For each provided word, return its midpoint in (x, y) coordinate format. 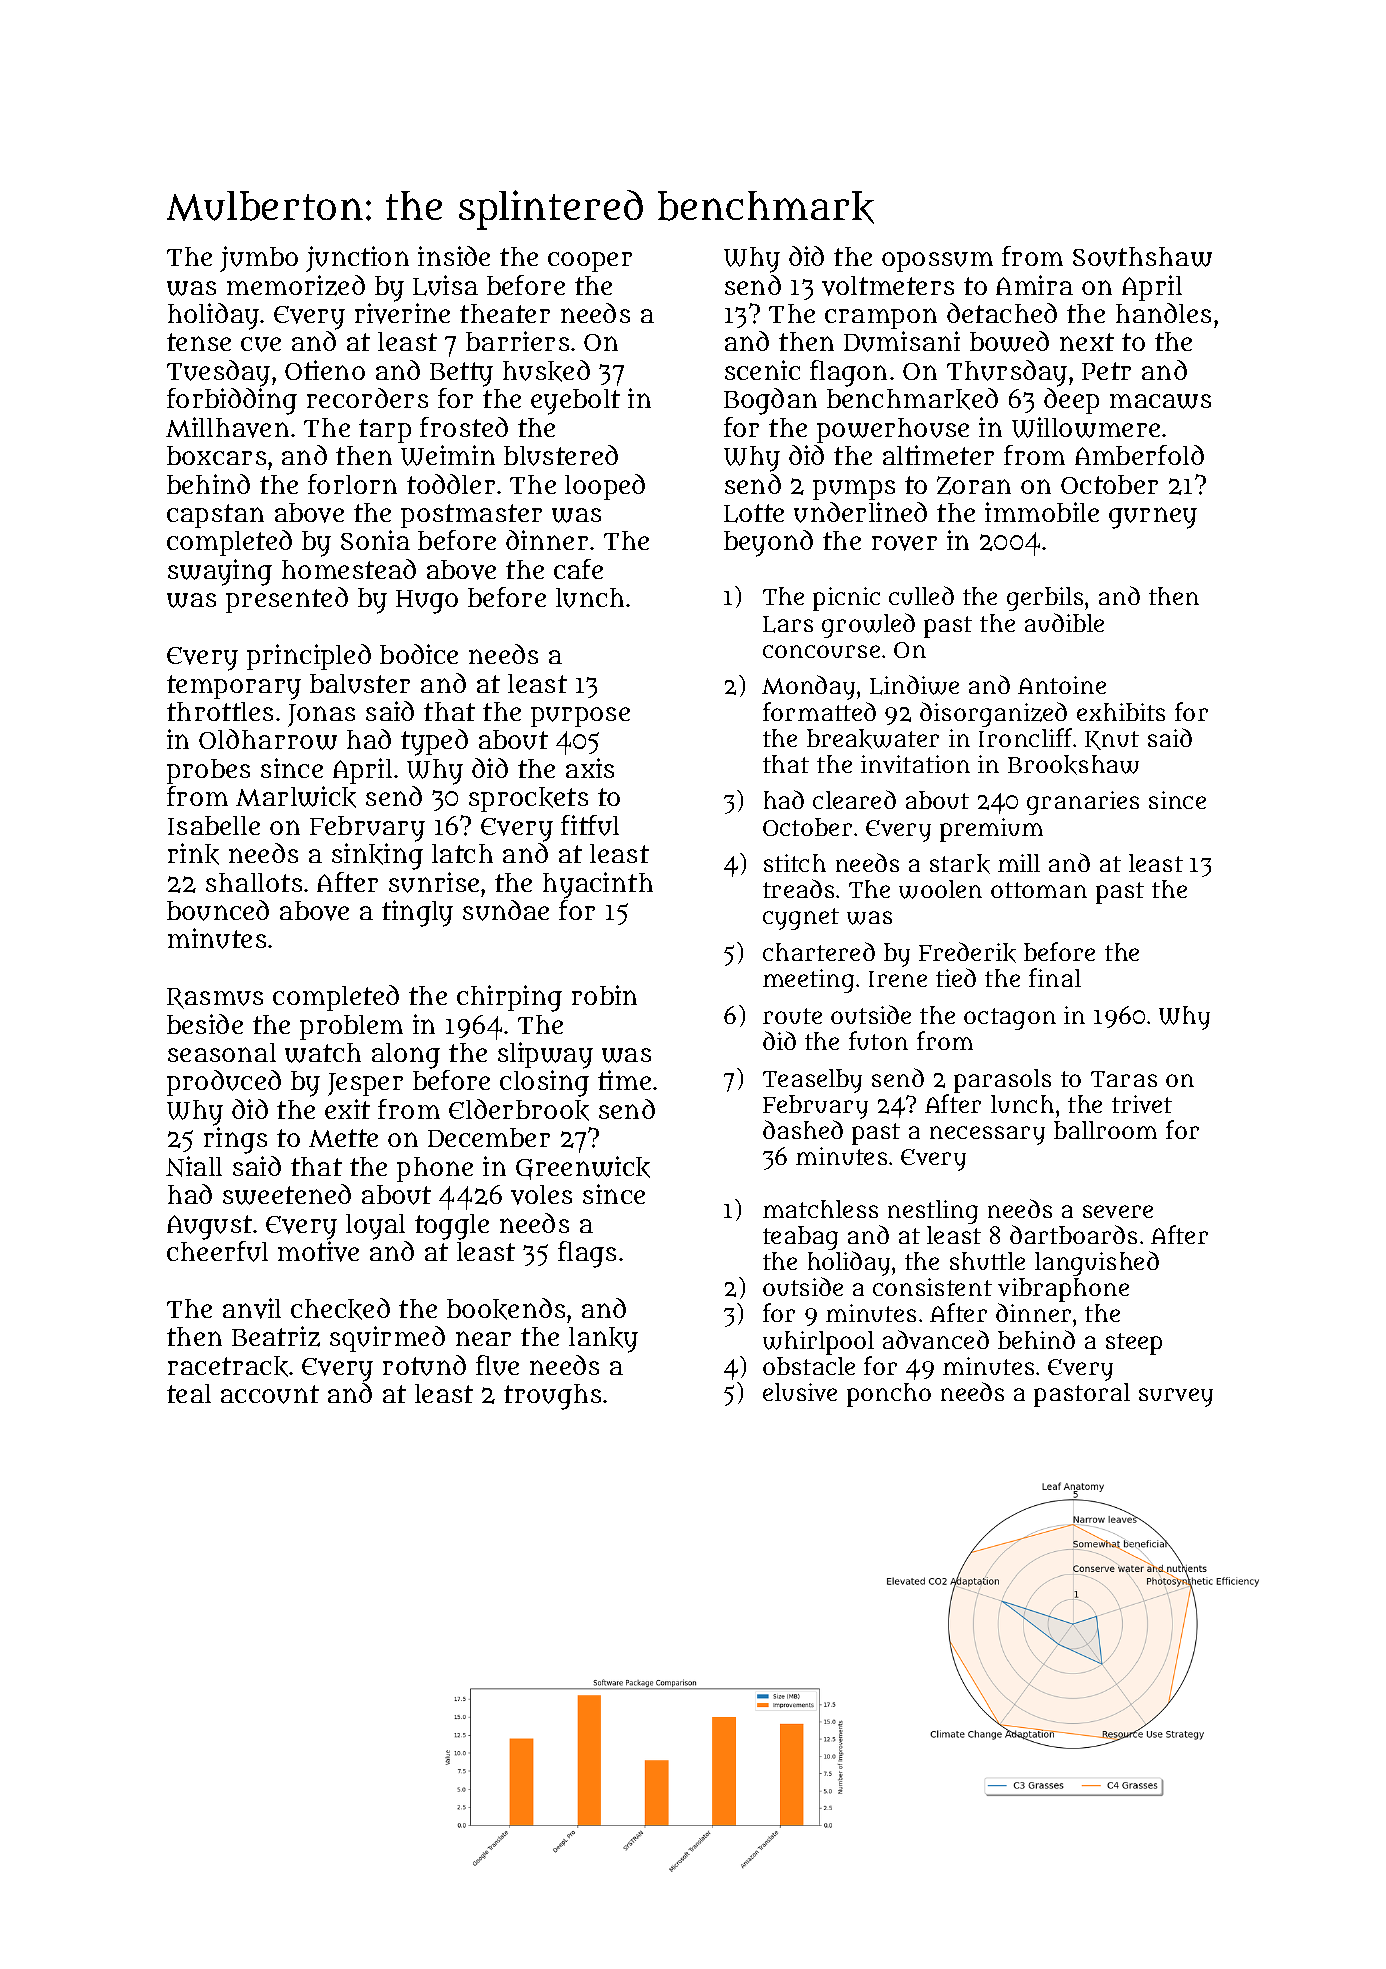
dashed (803, 1129)
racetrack (228, 1366)
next (1087, 342)
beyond (768, 543)
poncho (889, 1395)
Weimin (448, 455)
